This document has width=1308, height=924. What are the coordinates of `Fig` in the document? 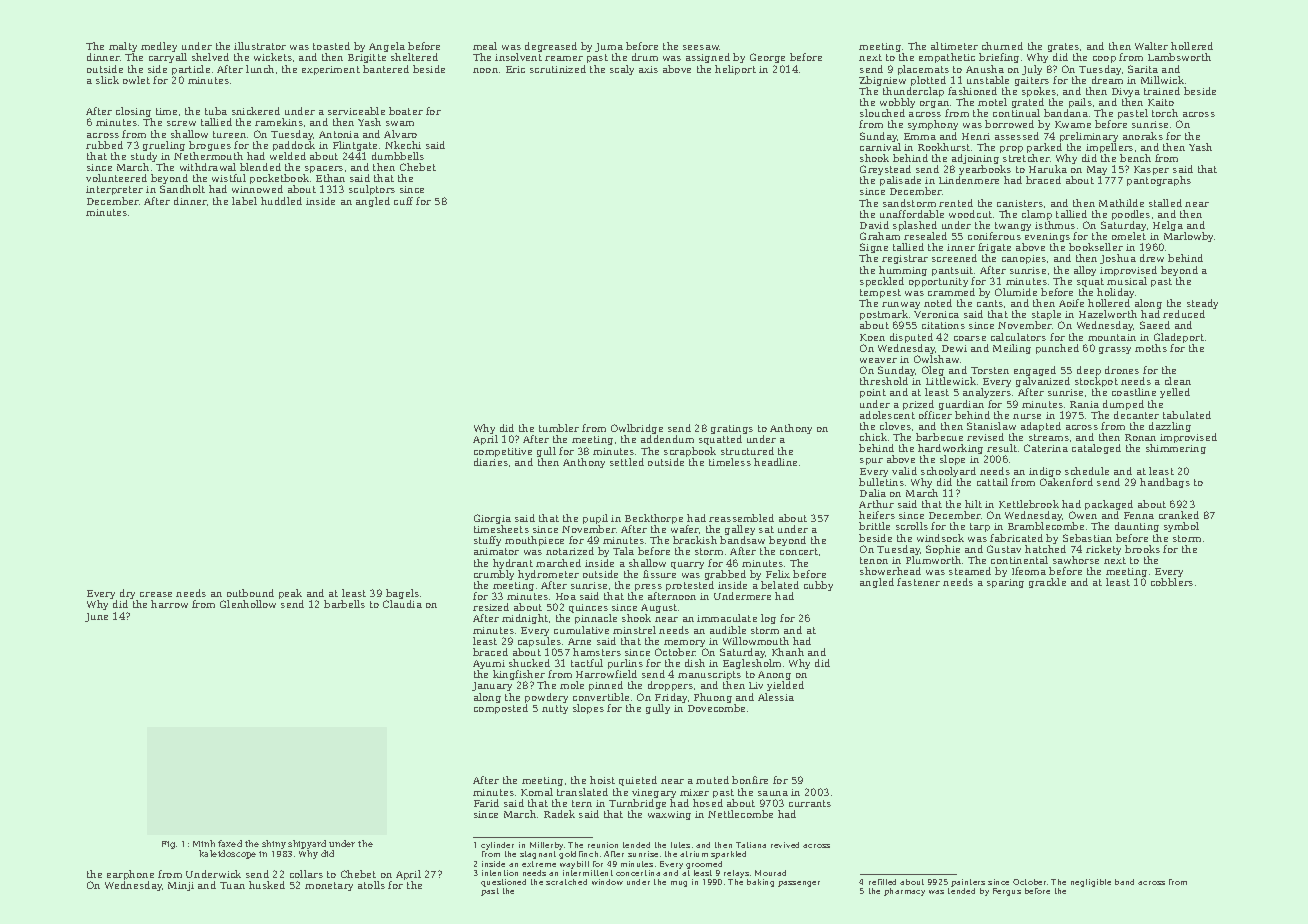 It's located at (168, 845).
